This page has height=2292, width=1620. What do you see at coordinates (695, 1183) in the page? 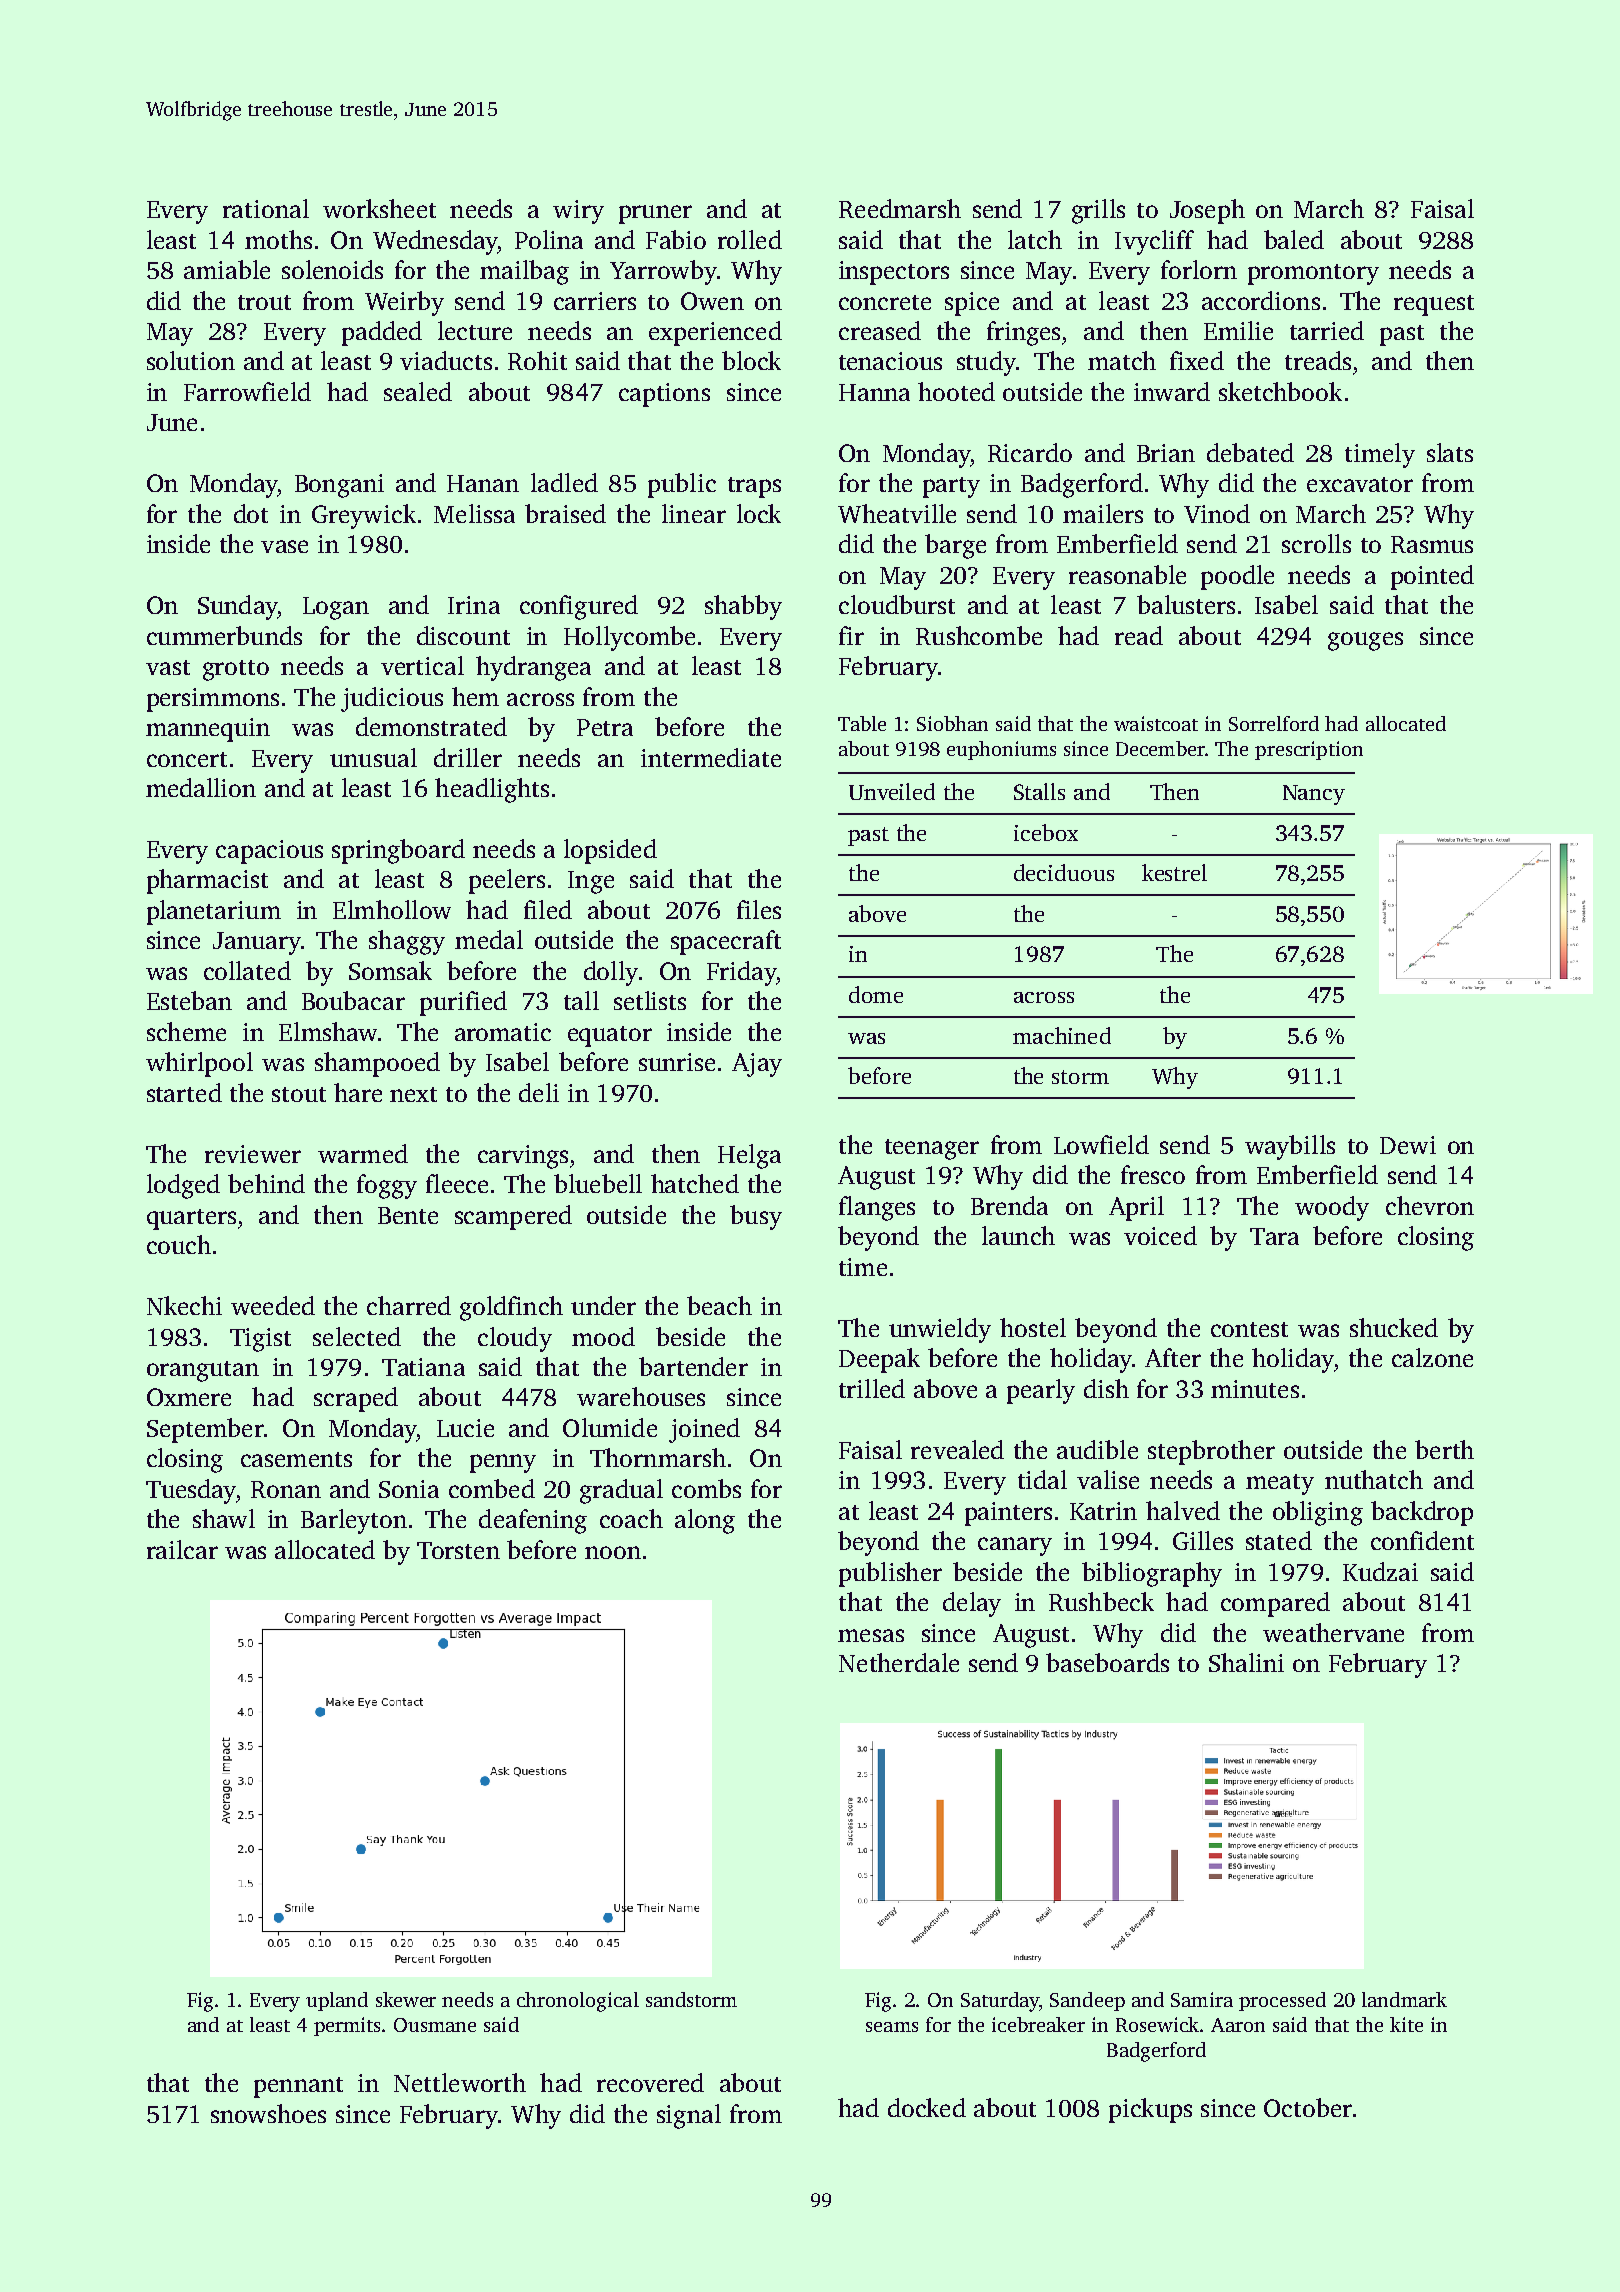
I see `hatched` at bounding box center [695, 1183].
